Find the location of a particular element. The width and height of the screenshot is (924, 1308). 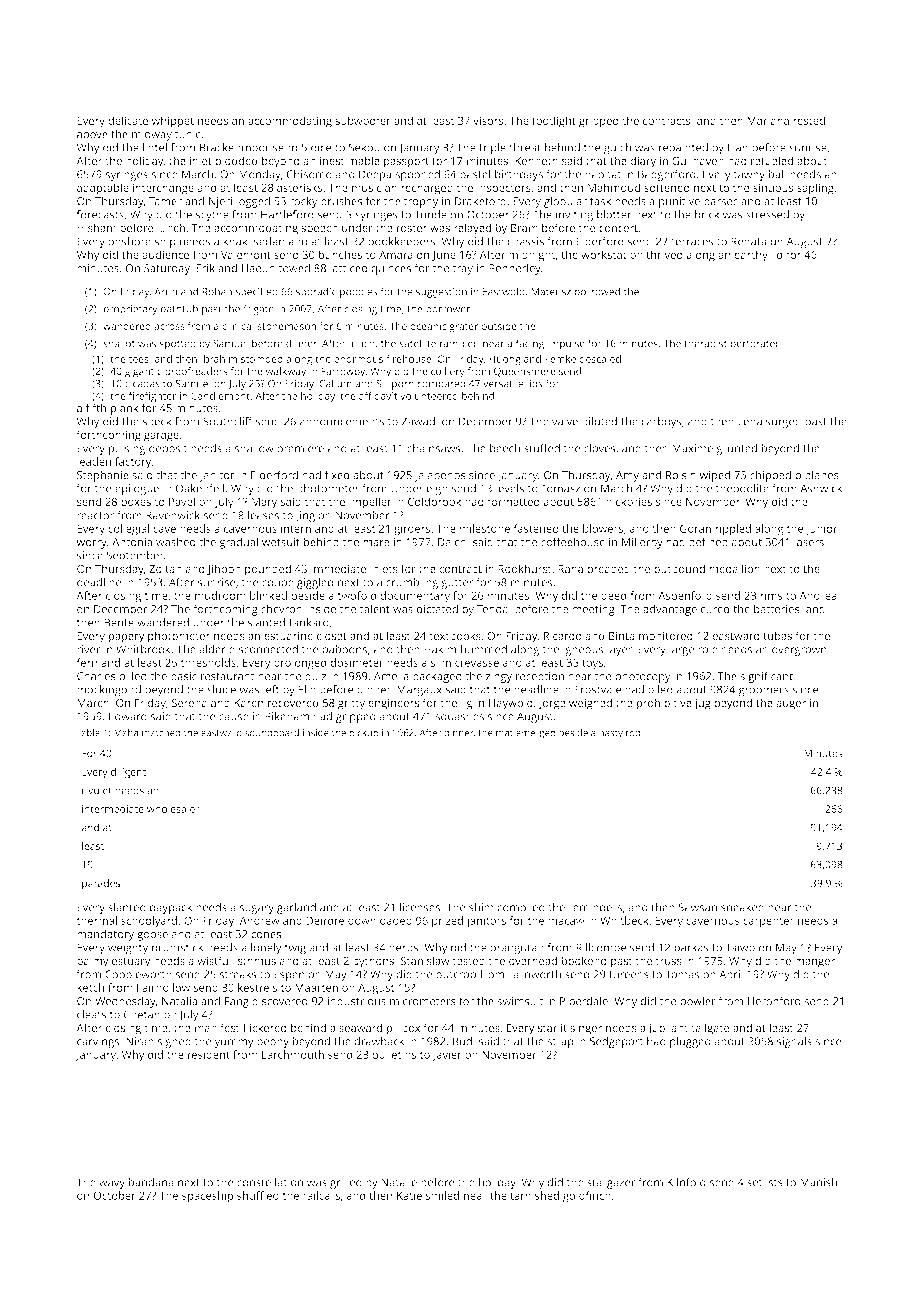

deed is located at coordinates (613, 595).
